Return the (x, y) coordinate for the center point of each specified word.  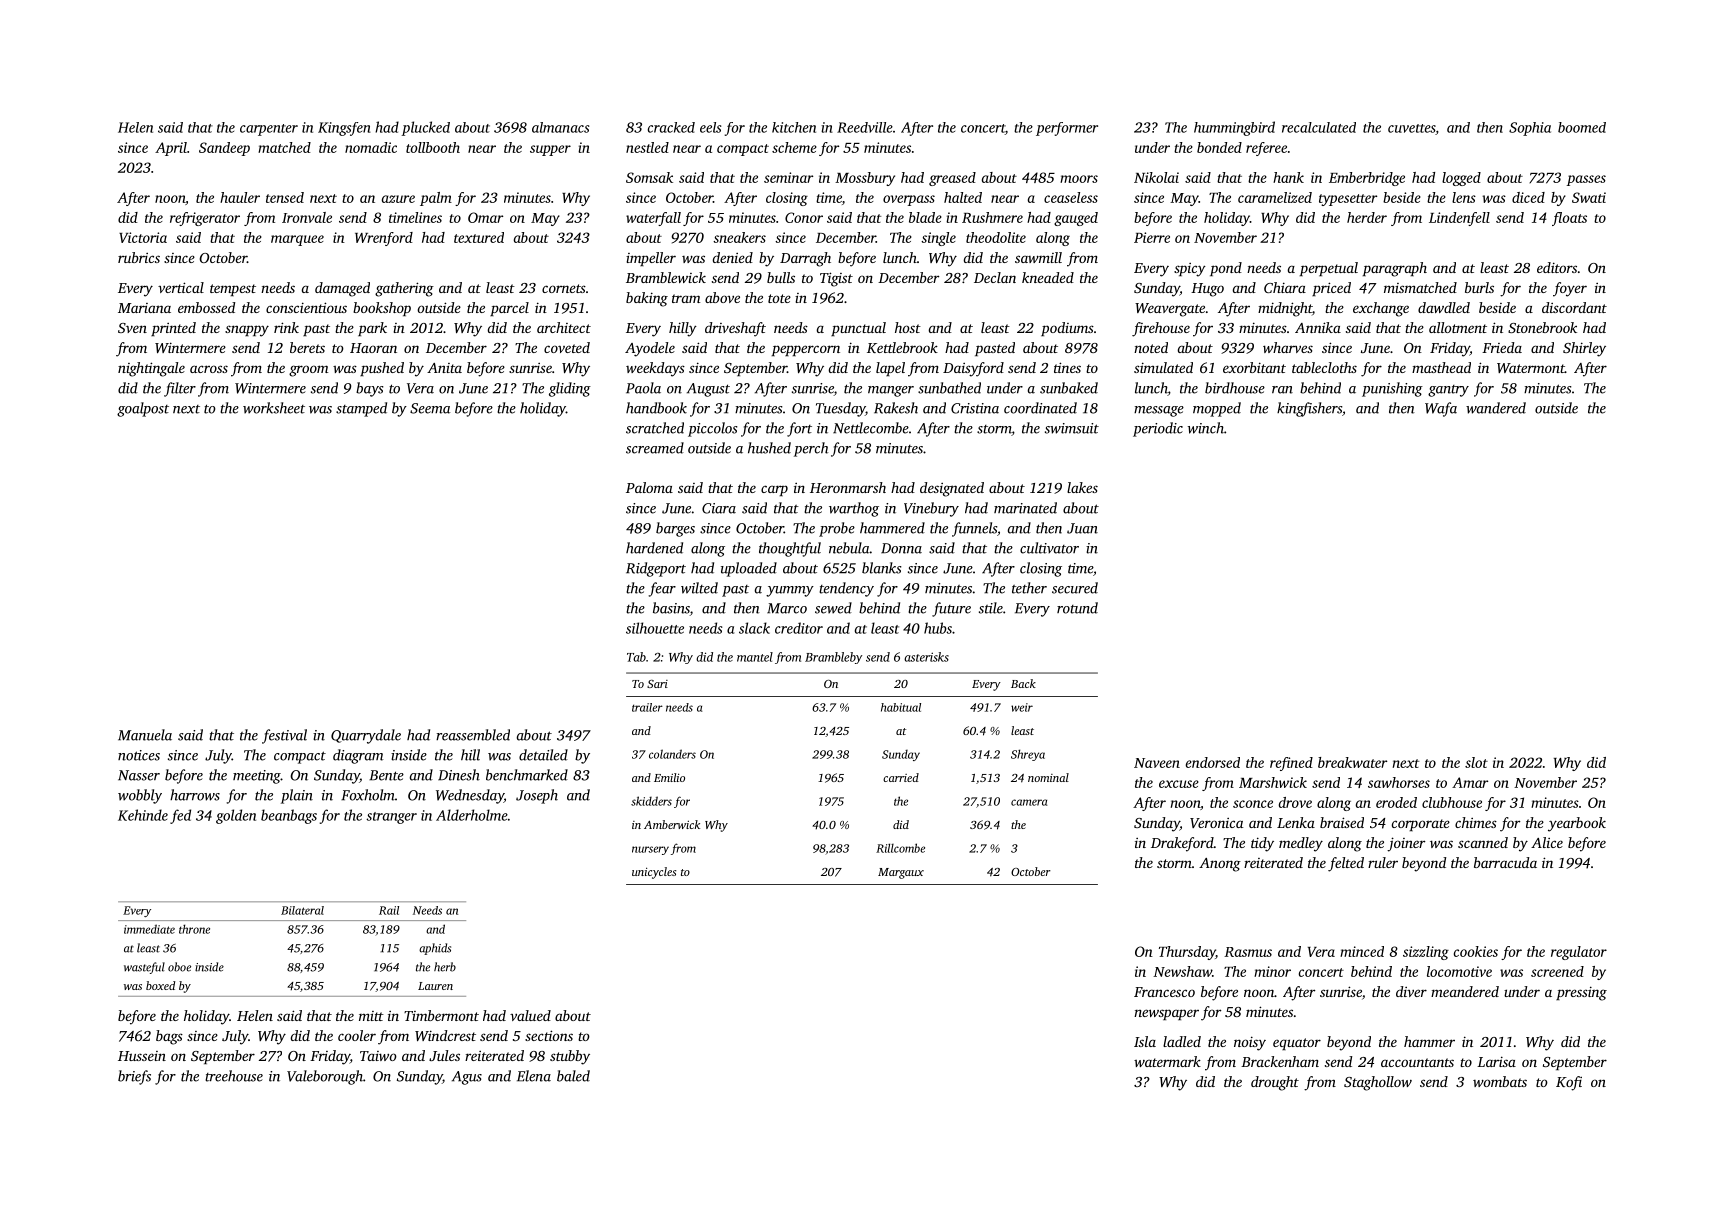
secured (1075, 588)
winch (1206, 428)
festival (284, 736)
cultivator (1049, 548)
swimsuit (1072, 428)
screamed (655, 448)
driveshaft (735, 329)
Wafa (1441, 409)
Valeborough (325, 1077)
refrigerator (205, 219)
